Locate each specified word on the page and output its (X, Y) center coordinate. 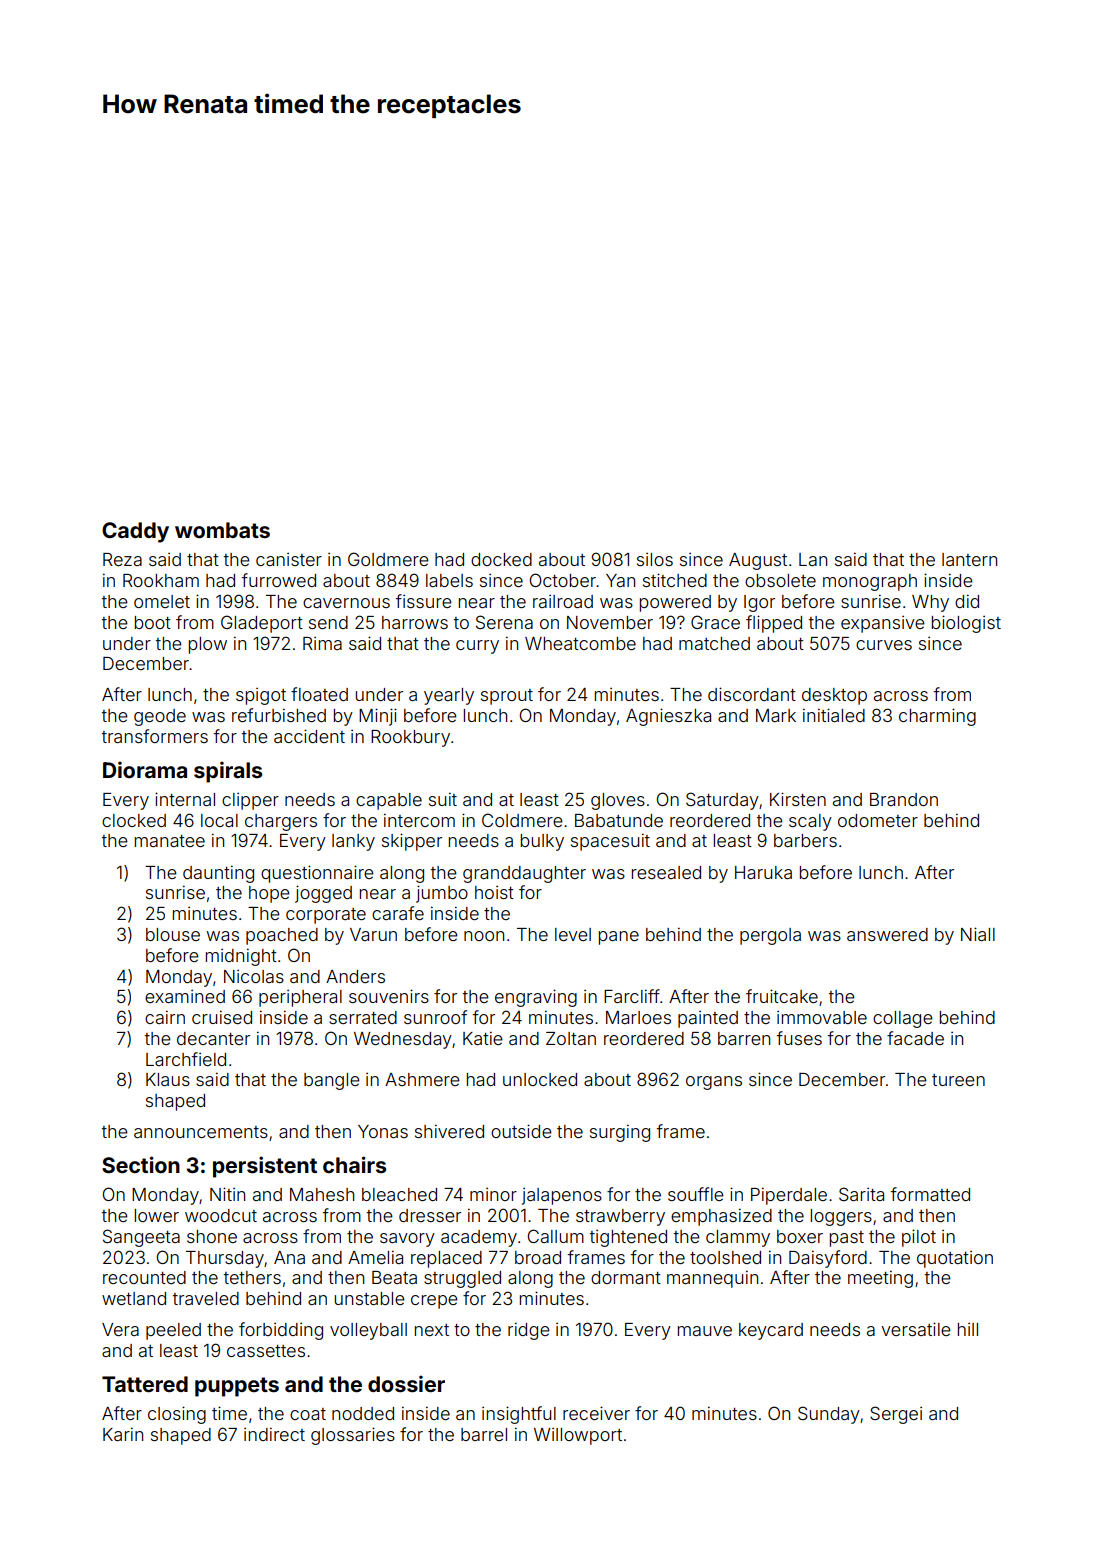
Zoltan (571, 1038)
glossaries (353, 1436)
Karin (123, 1434)
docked (501, 559)
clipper (250, 801)
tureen (958, 1080)
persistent (265, 1167)
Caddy (135, 532)
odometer (878, 820)
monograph (870, 582)
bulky (542, 842)
